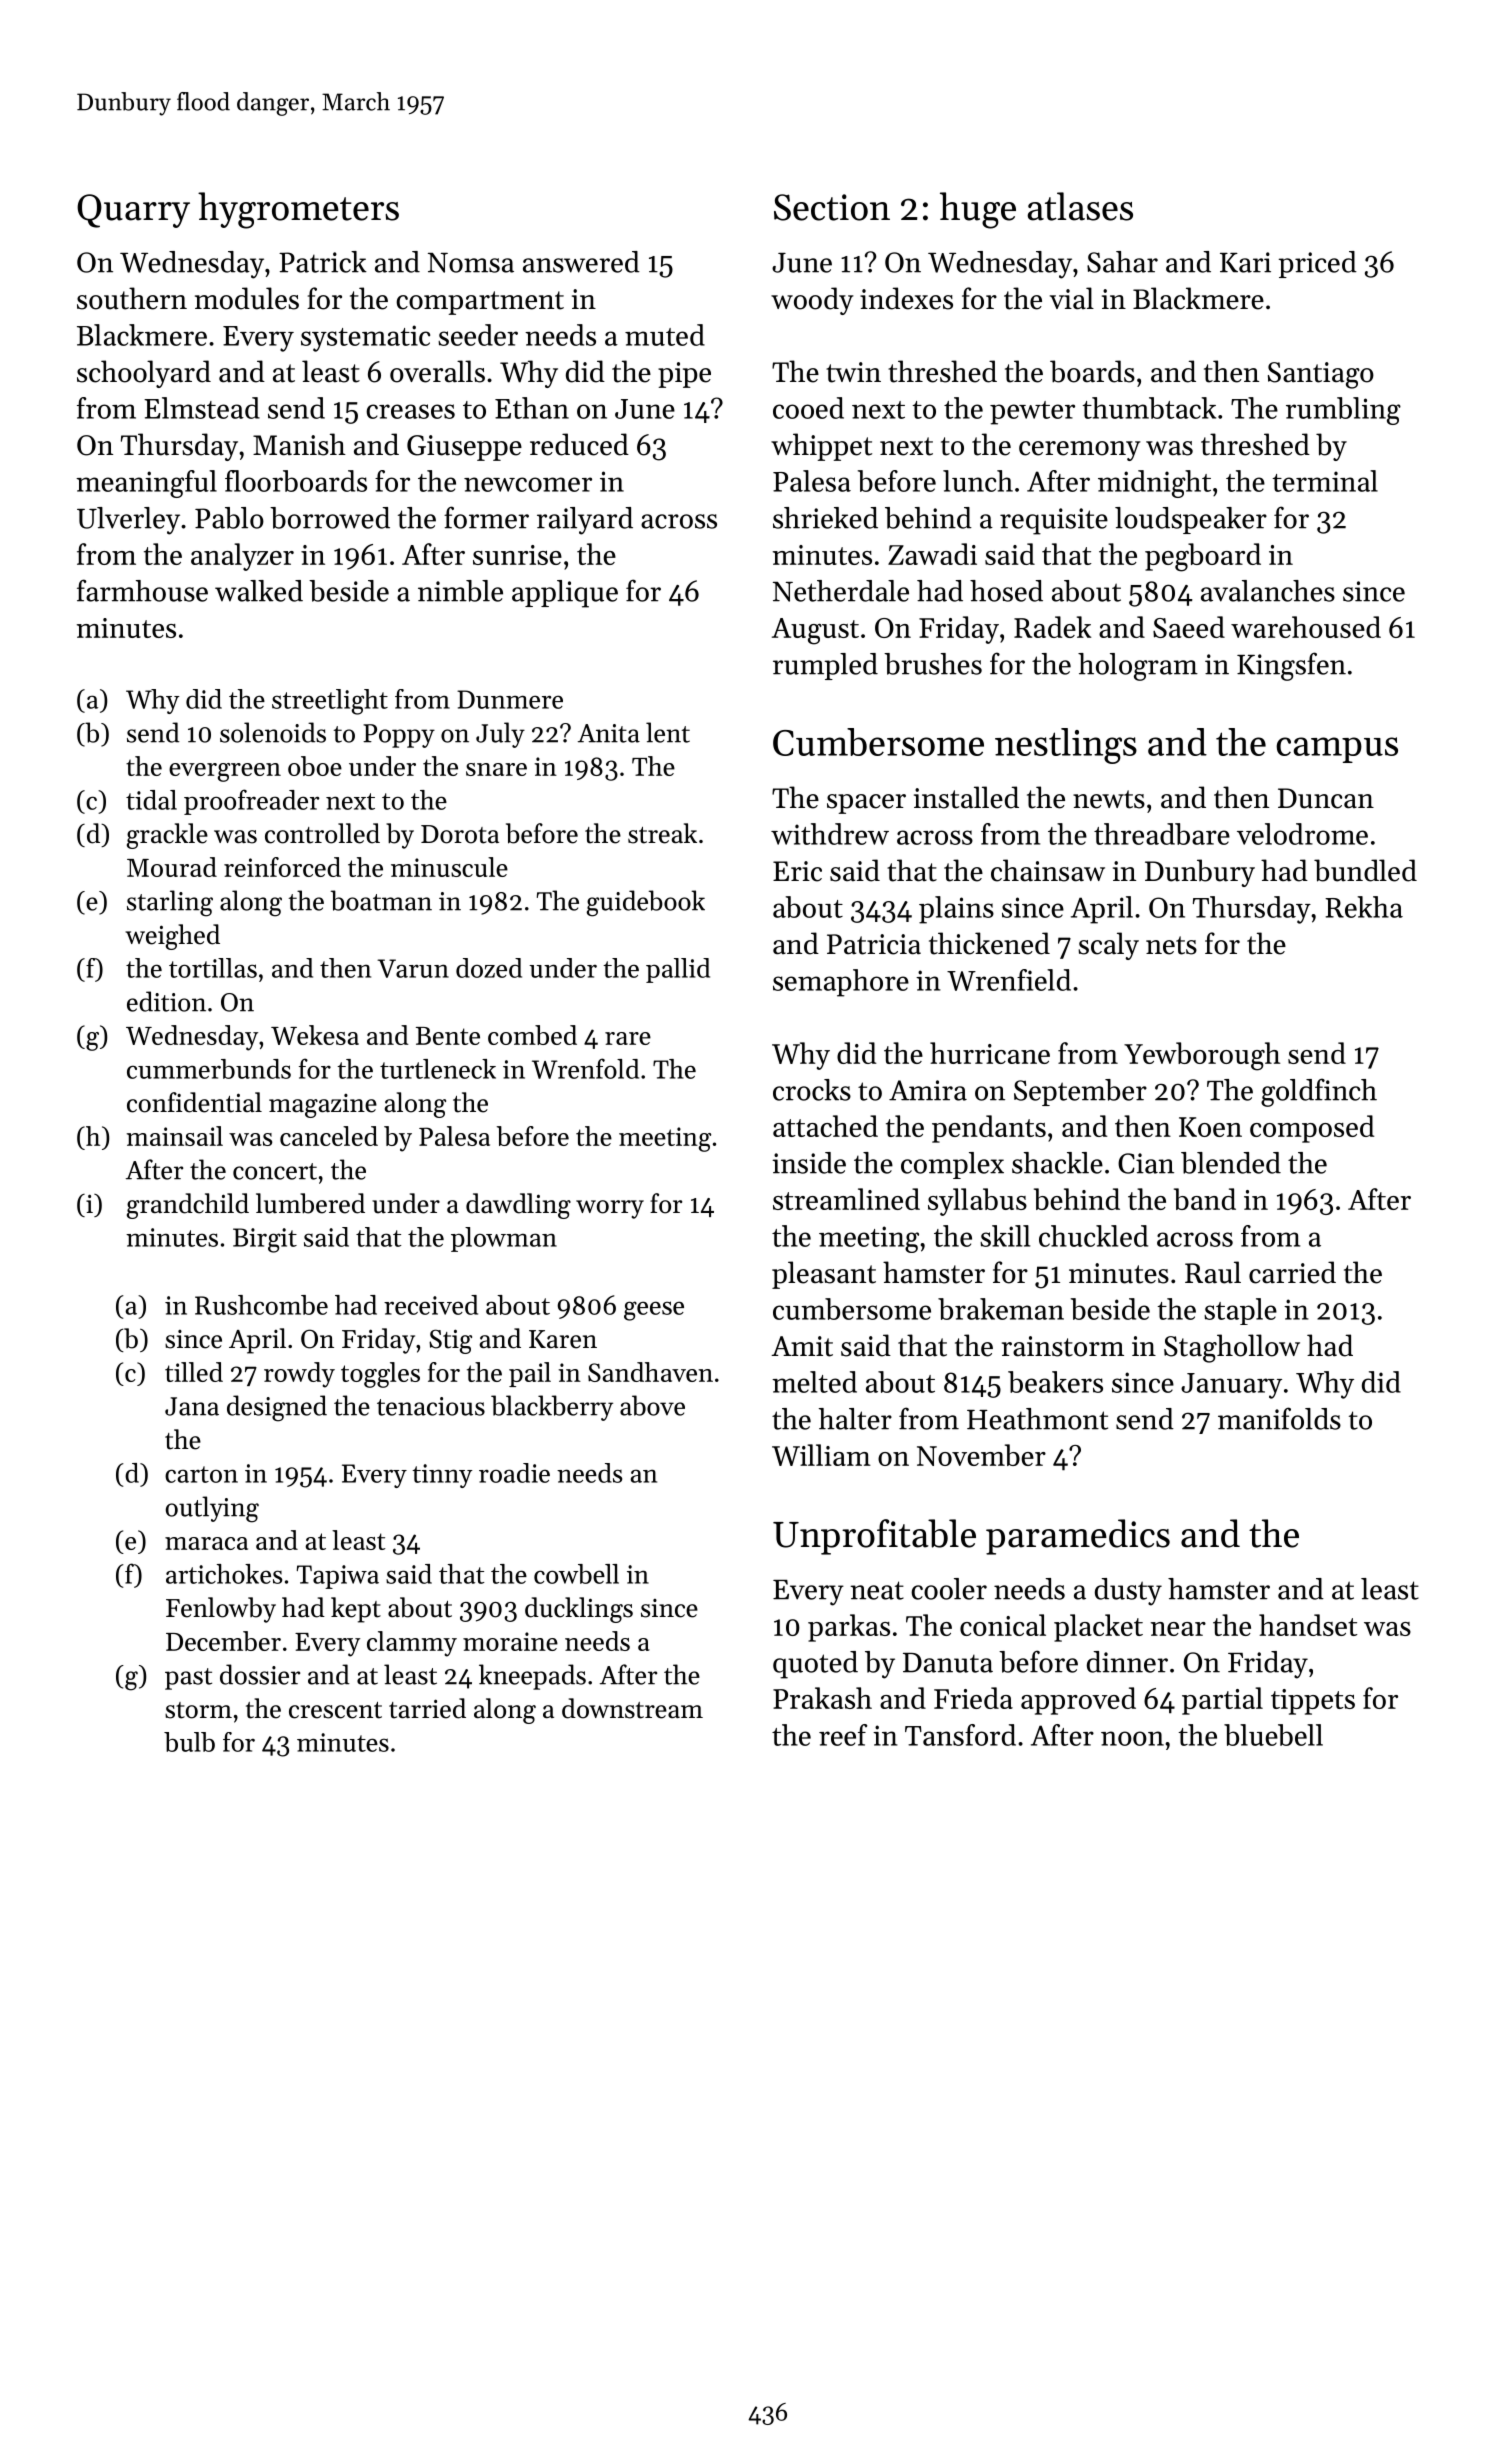  I want to click on Rushcombe, so click(261, 1305).
